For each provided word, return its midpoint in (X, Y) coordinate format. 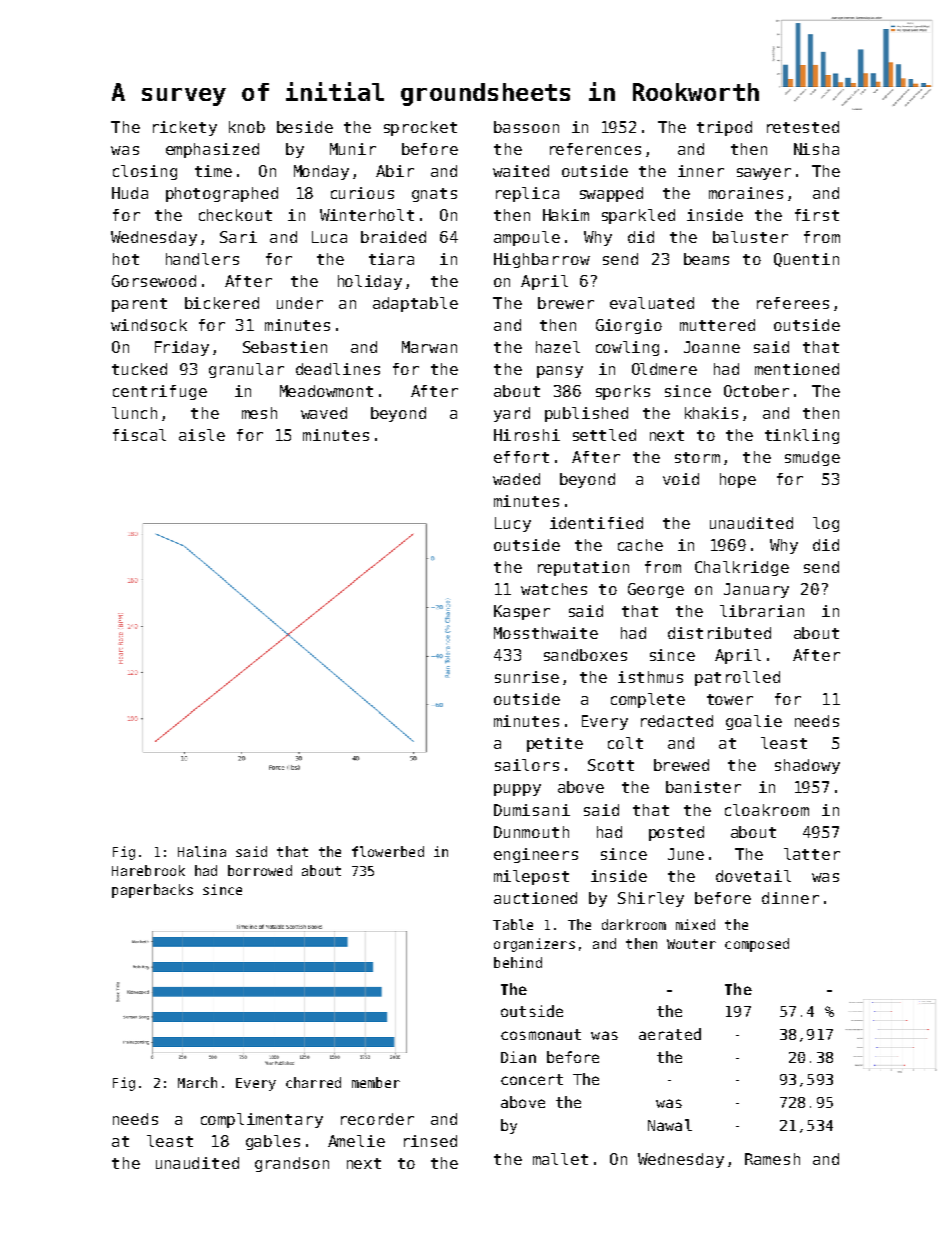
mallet (560, 1159)
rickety (185, 128)
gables (273, 1142)
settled (604, 435)
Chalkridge (742, 568)
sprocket (420, 128)
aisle (202, 435)
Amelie (356, 1141)
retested (803, 127)
